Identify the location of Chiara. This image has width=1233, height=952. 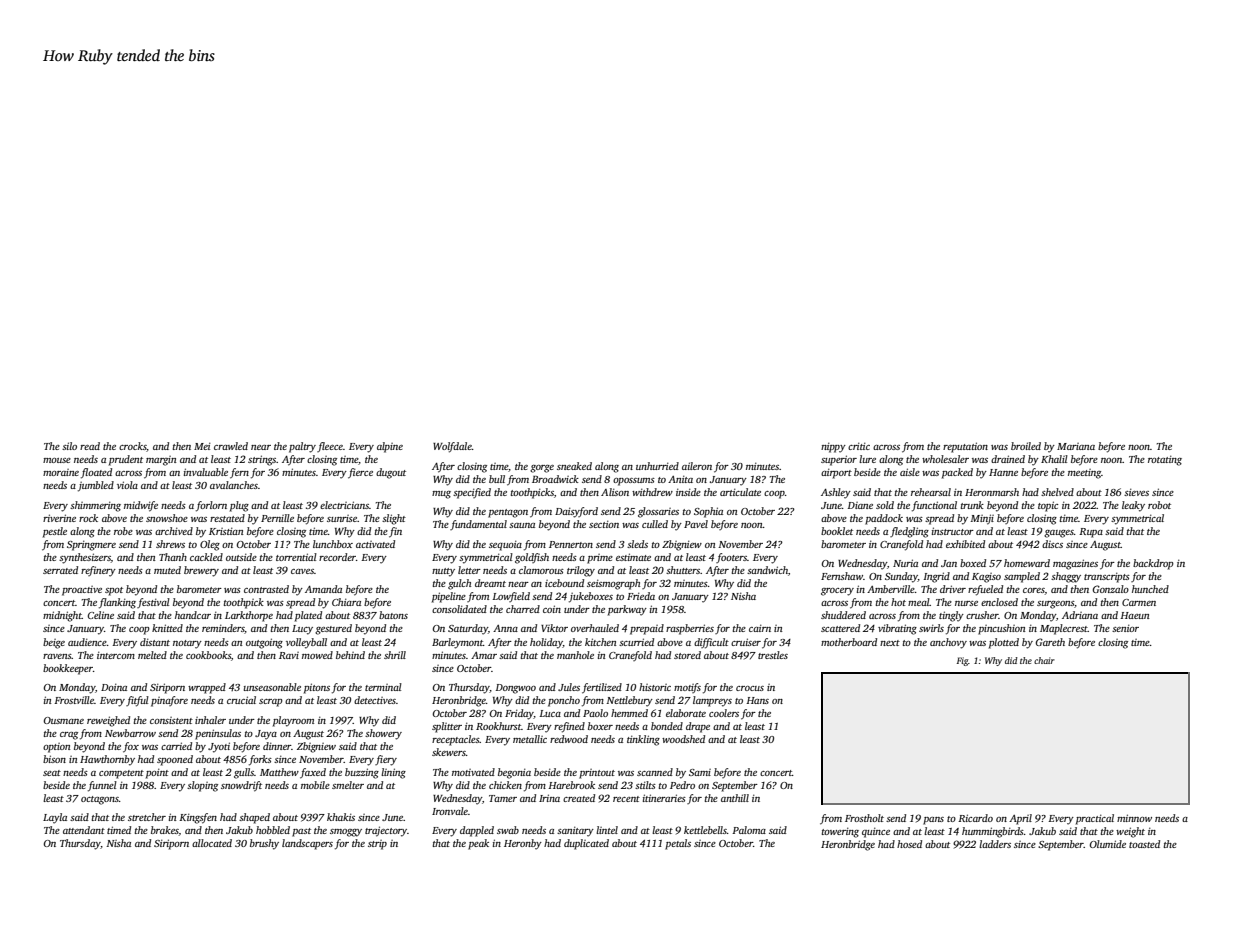
(346, 602).
